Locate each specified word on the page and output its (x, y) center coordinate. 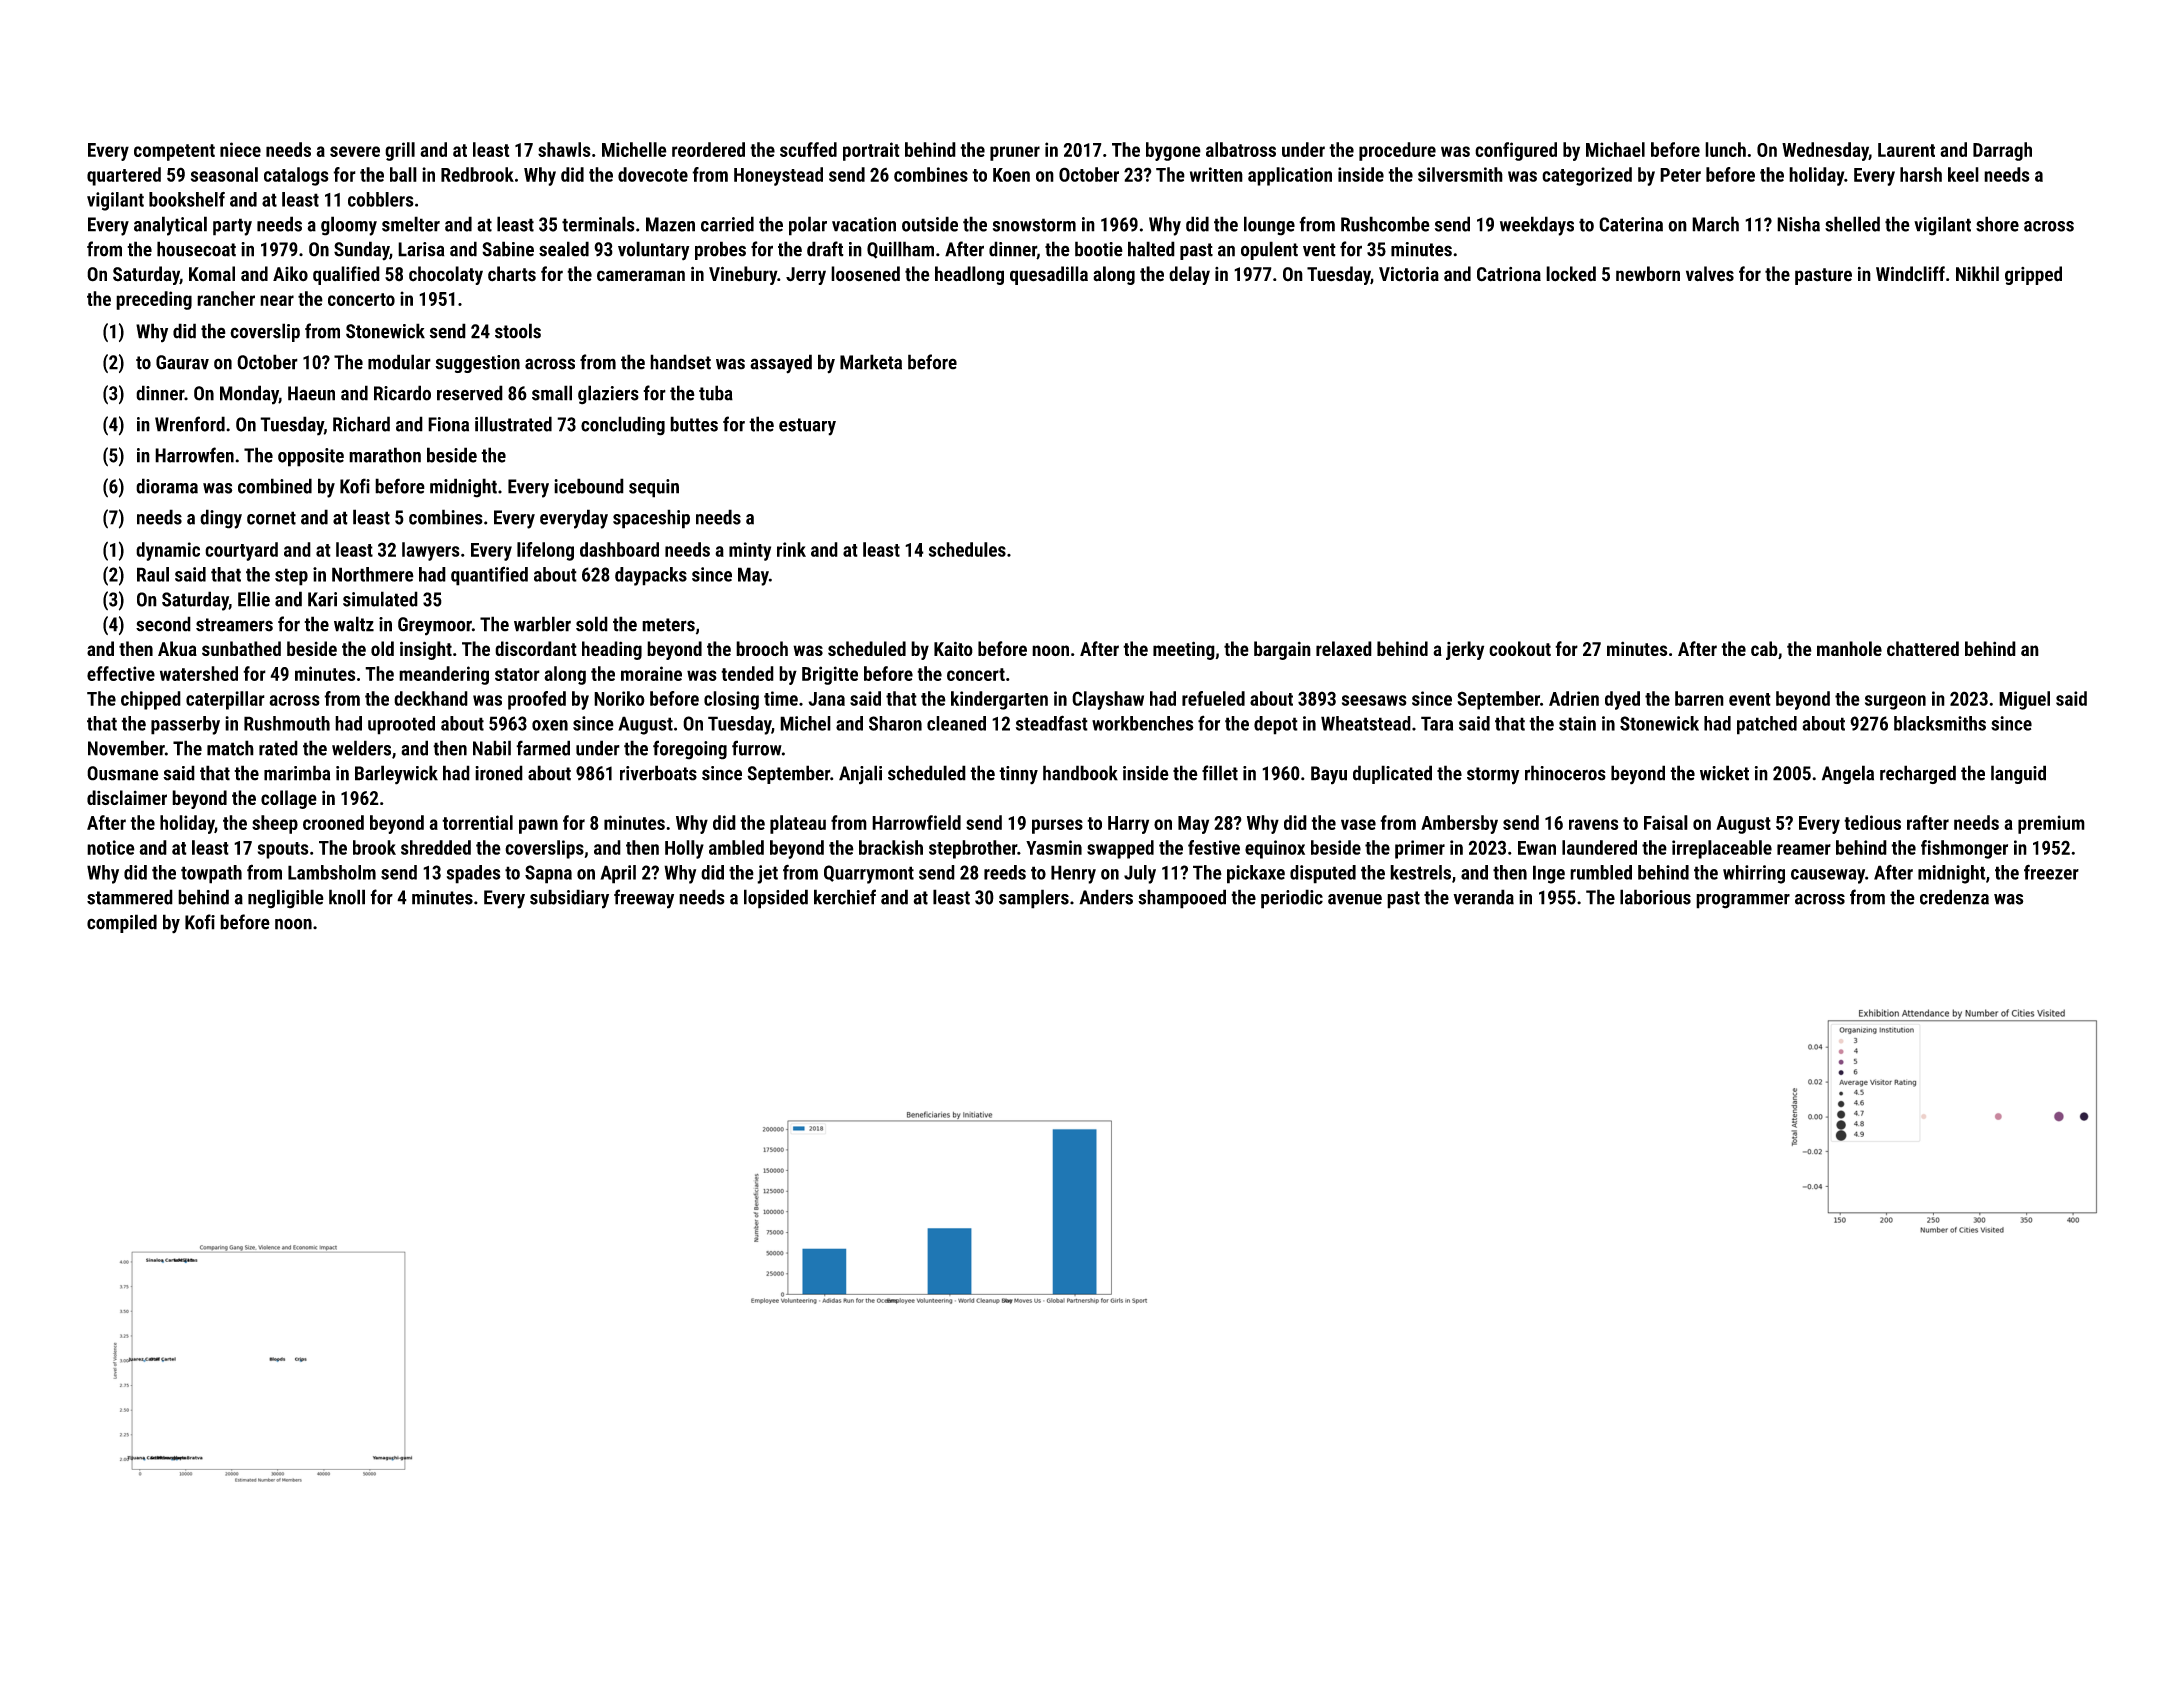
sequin (654, 488)
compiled (122, 923)
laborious (1655, 897)
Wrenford (190, 424)
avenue (1355, 899)
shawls (564, 149)
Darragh (2002, 151)
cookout (1520, 648)
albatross (1241, 149)
